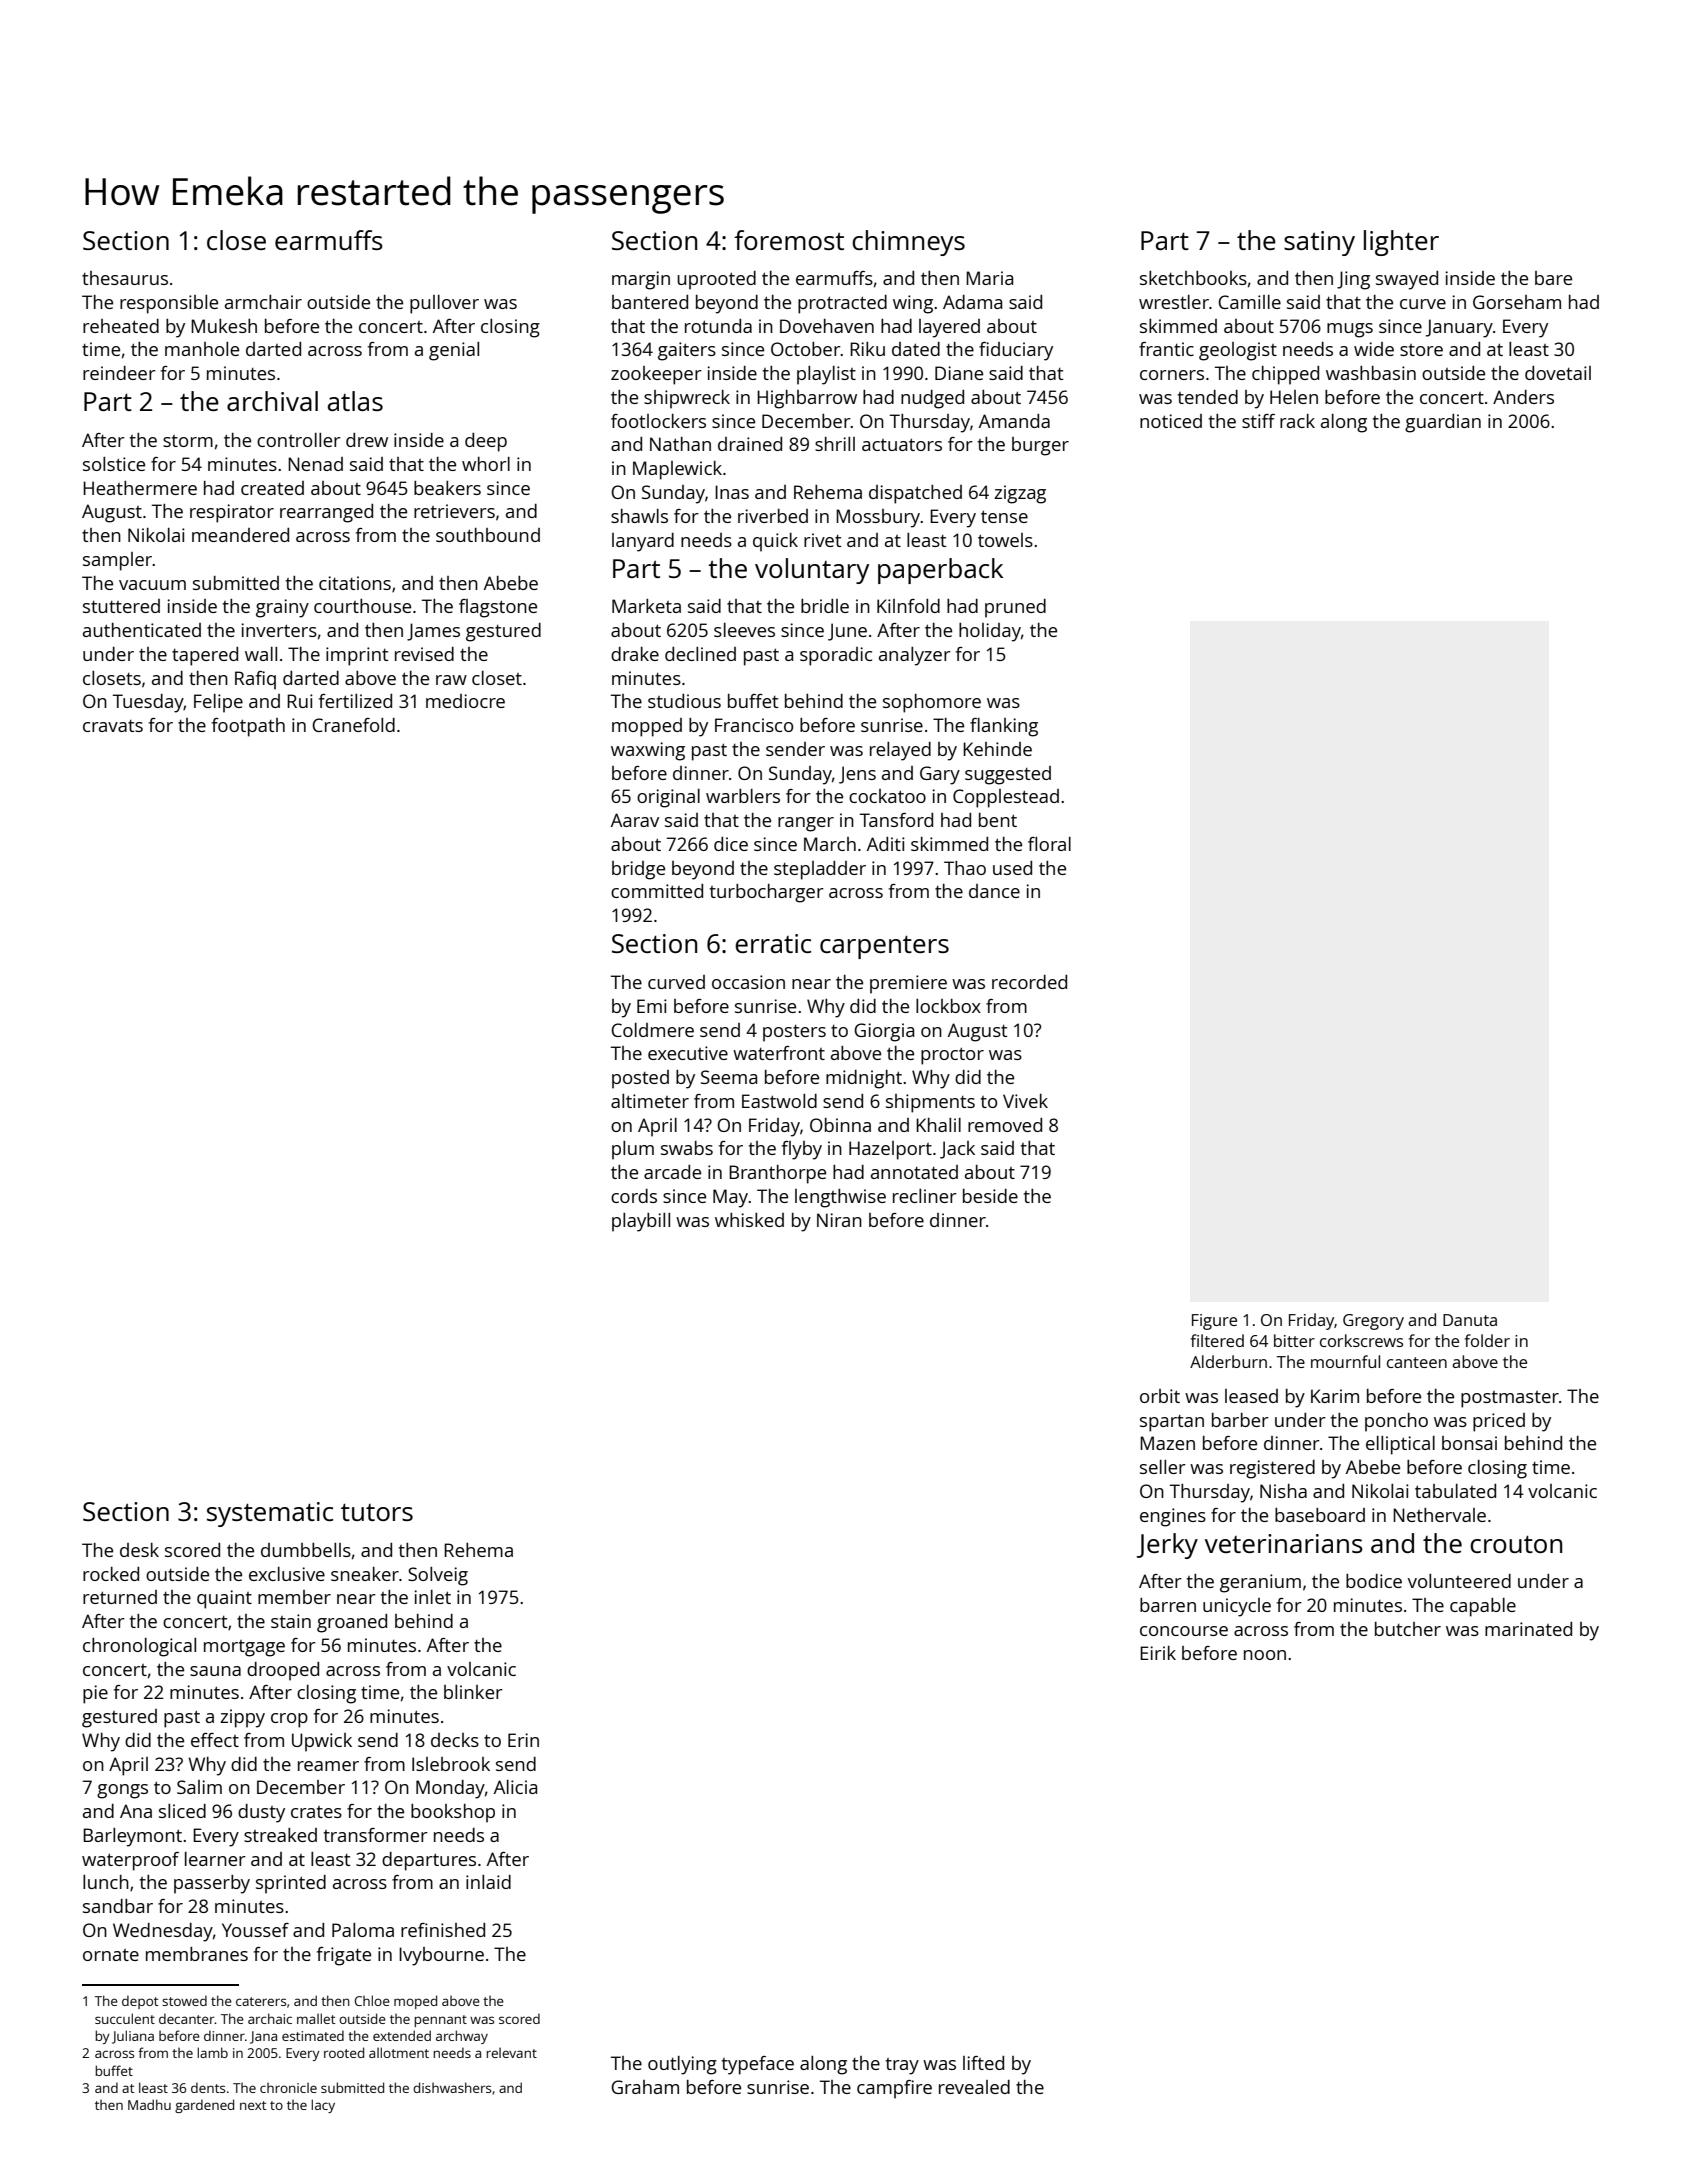  What do you see at coordinates (682, 2065) in the screenshot?
I see `outlying` at bounding box center [682, 2065].
